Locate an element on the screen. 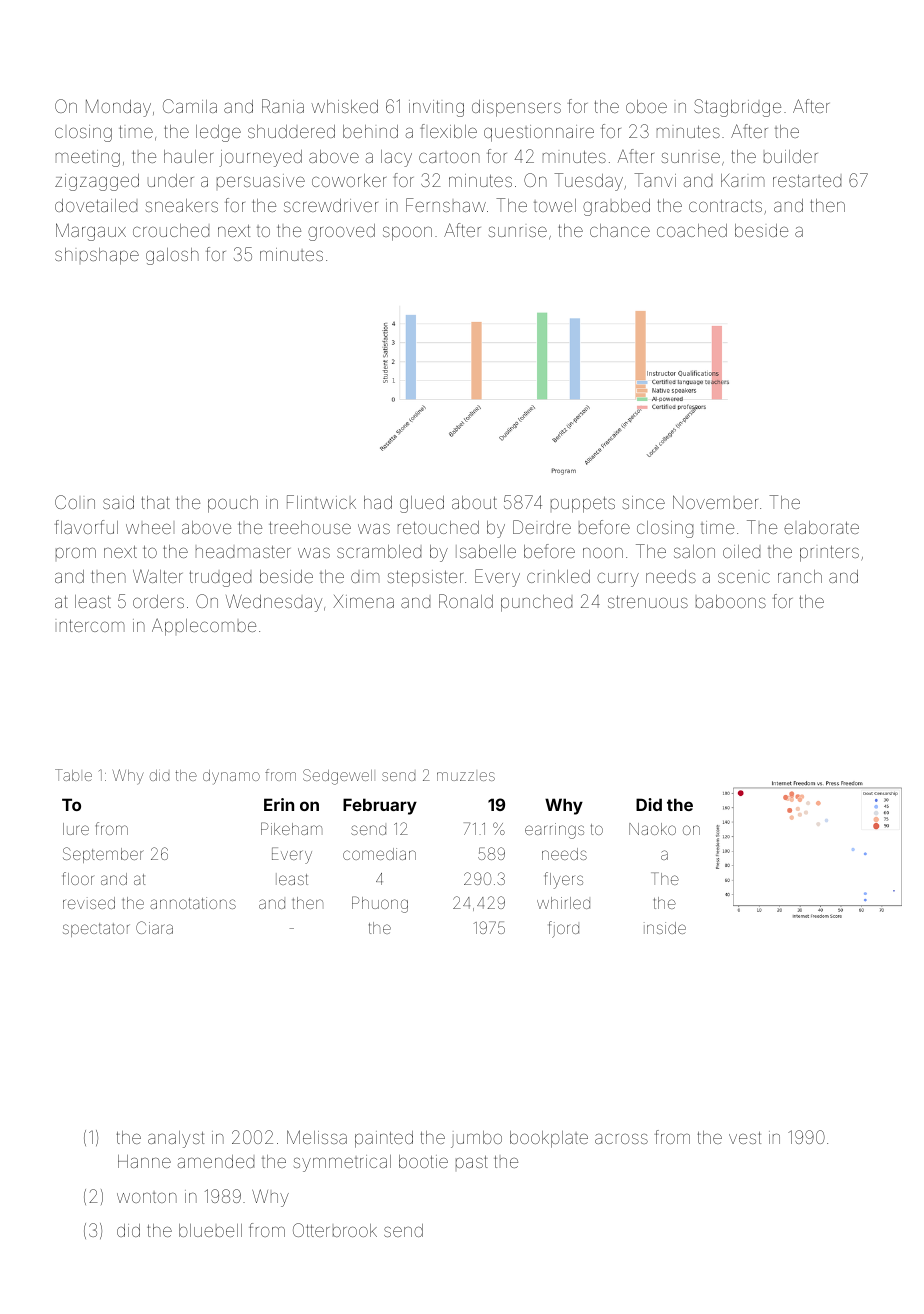 The width and height of the screenshot is (924, 1314). Ronald is located at coordinates (466, 601).
